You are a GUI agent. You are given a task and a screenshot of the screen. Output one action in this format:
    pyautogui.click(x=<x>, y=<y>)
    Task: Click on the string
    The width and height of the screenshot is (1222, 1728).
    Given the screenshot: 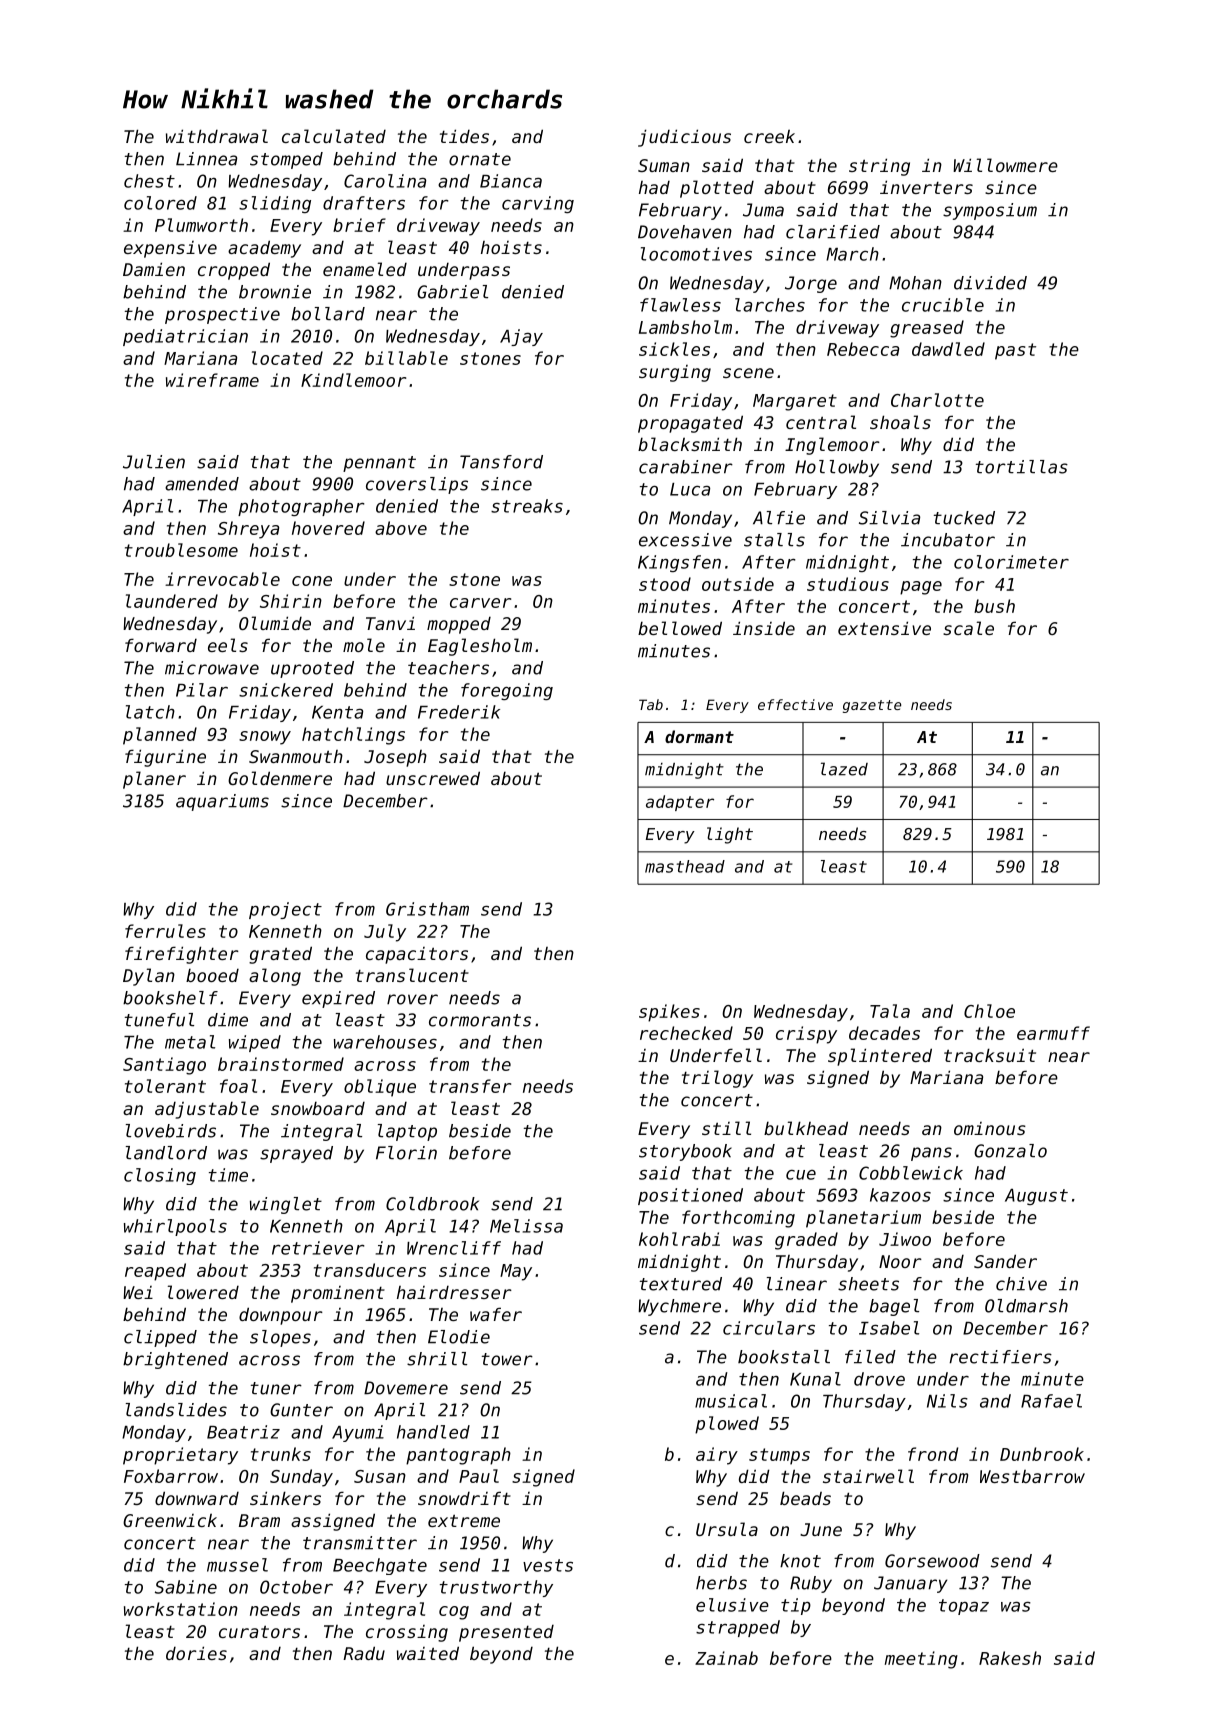 What is the action you would take?
    pyautogui.click(x=879, y=167)
